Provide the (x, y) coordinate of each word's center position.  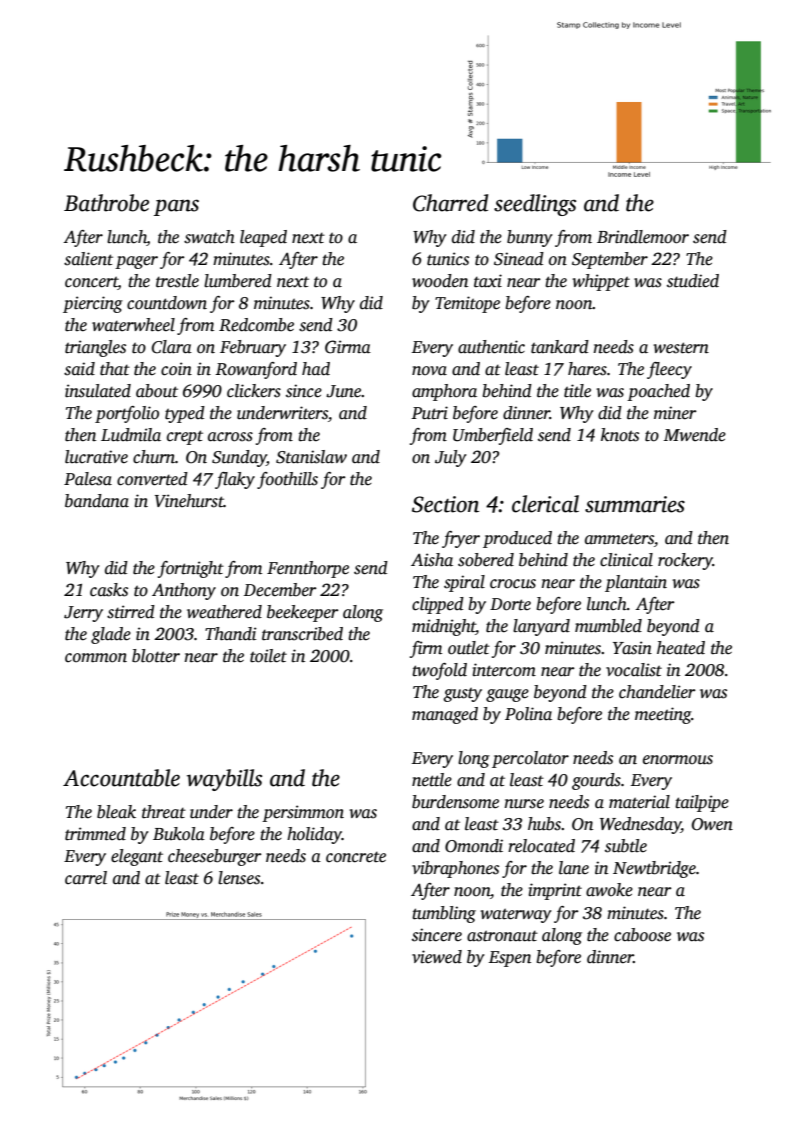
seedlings (535, 205)
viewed (437, 957)
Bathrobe (106, 203)
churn (154, 457)
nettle (432, 780)
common (96, 658)
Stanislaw (311, 457)
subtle (626, 846)
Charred (450, 203)
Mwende (695, 435)
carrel (86, 878)
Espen (510, 959)
